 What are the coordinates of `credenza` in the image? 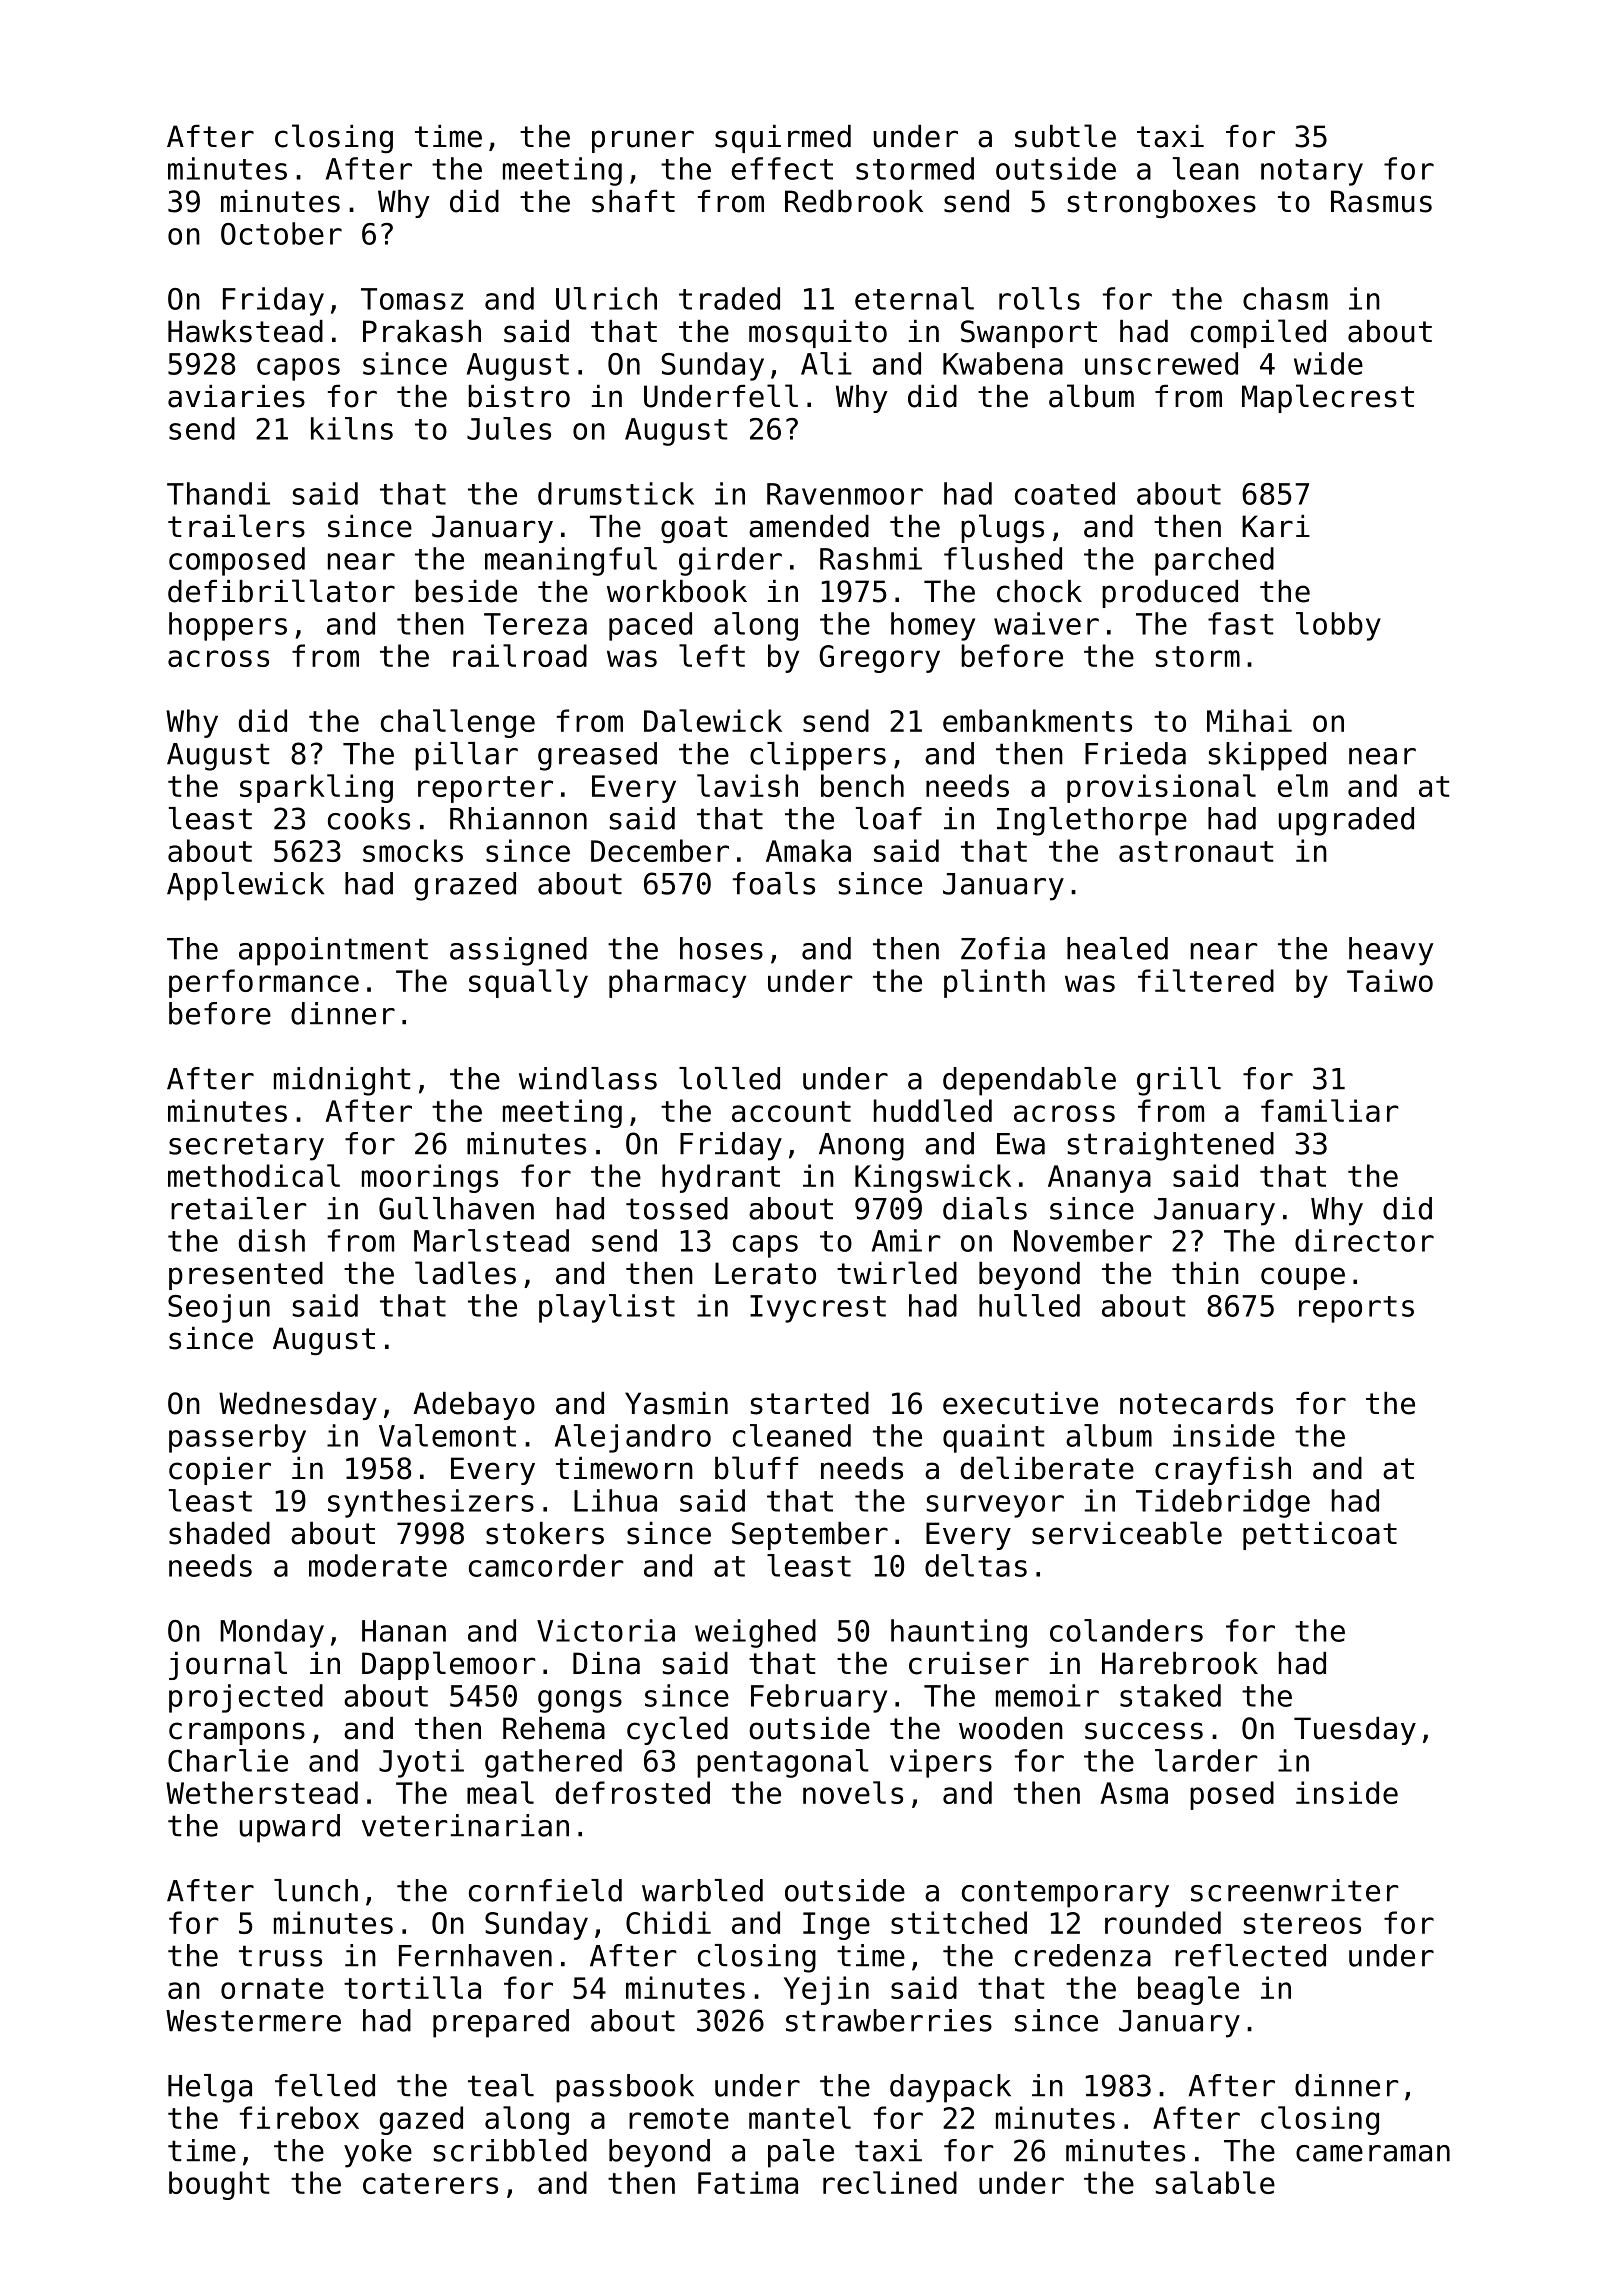 It's located at (1083, 1955).
